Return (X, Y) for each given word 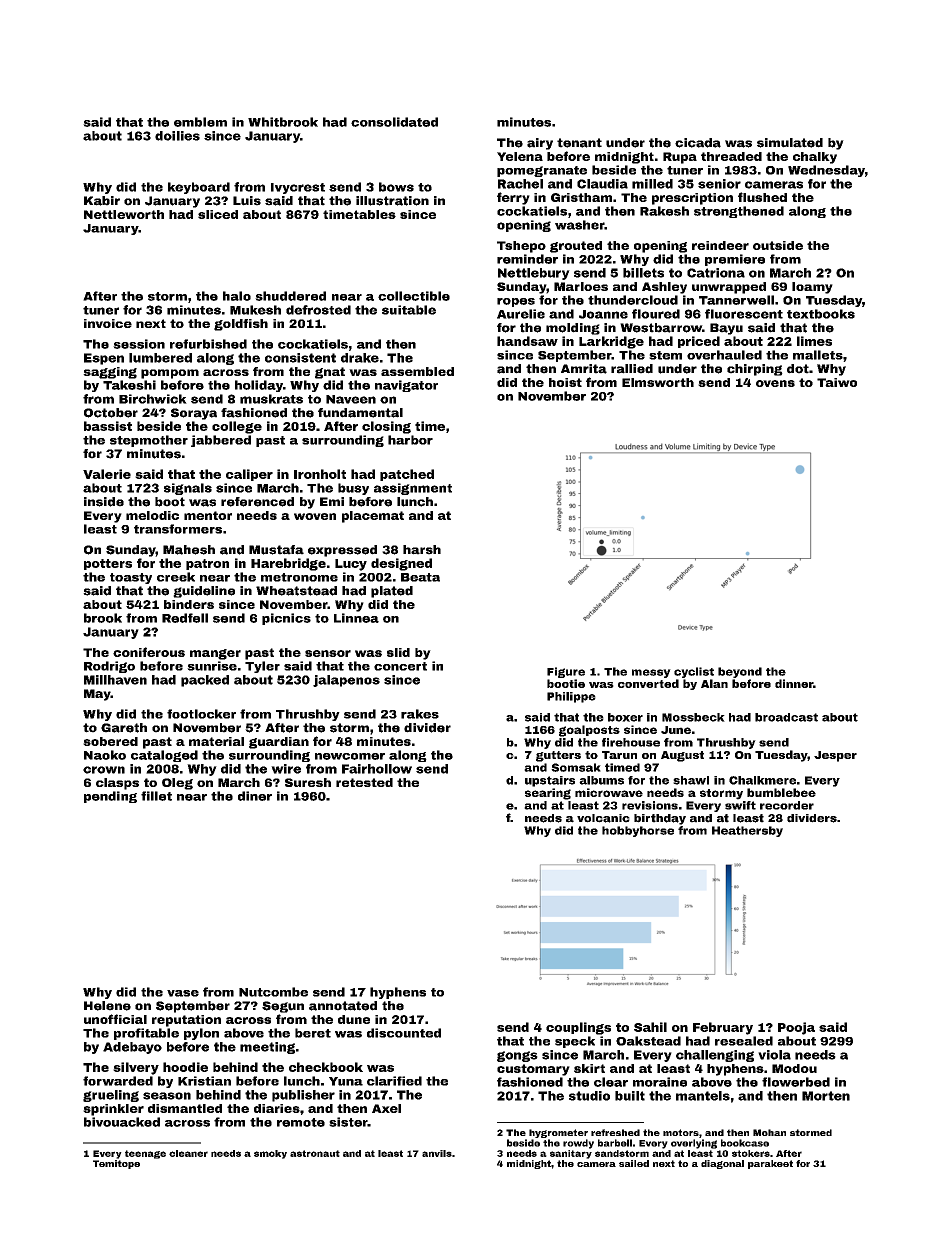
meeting (267, 1048)
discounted (404, 1033)
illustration (392, 201)
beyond (740, 672)
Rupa (680, 158)
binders (189, 604)
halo (237, 296)
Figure (566, 672)
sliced (218, 214)
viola (774, 1055)
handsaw (527, 341)
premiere (735, 260)
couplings (578, 1028)
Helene (107, 1006)
